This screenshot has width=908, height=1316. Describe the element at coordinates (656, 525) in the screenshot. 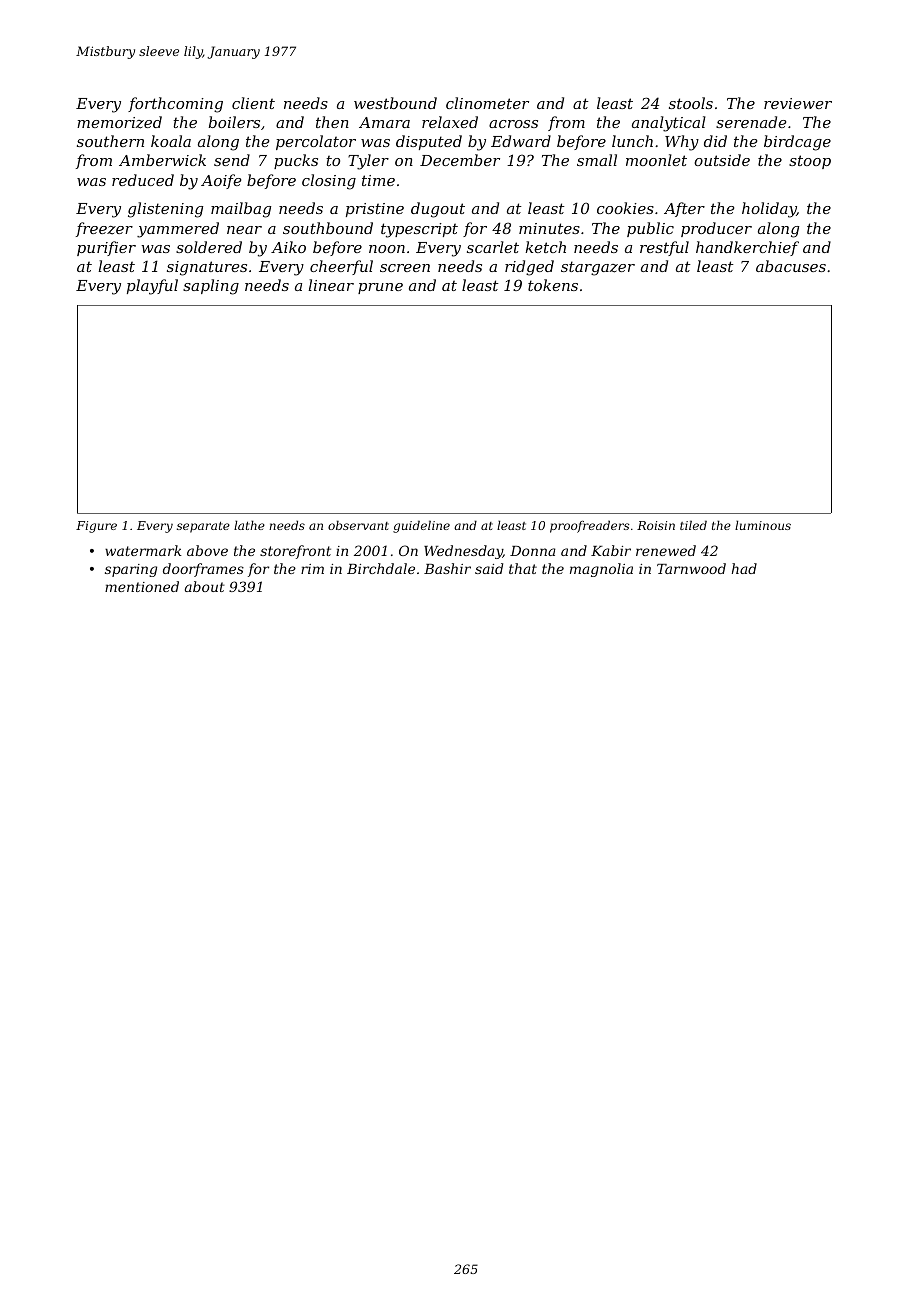

I see `Roisin` at that location.
